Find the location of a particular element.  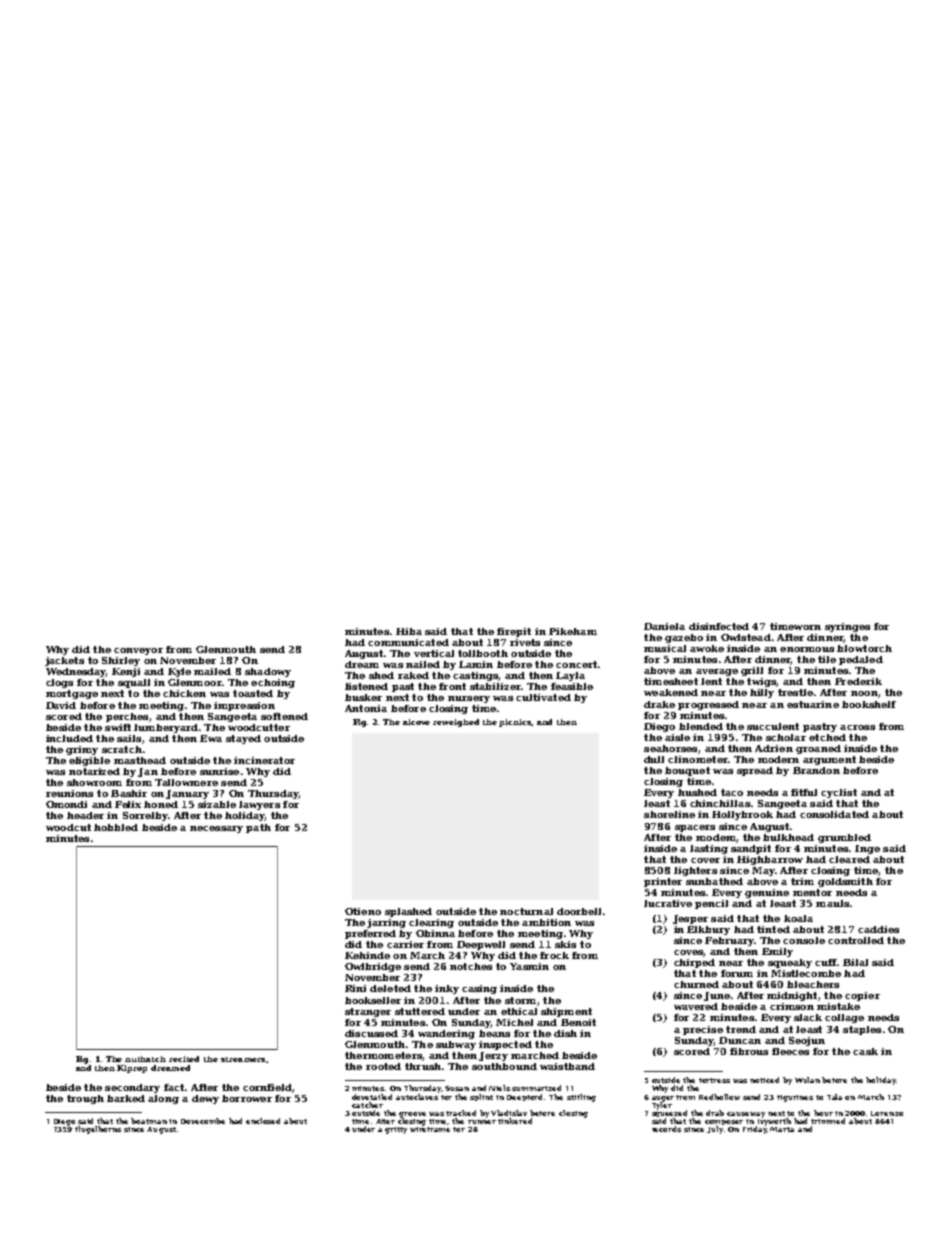

conveyor is located at coordinates (138, 651).
